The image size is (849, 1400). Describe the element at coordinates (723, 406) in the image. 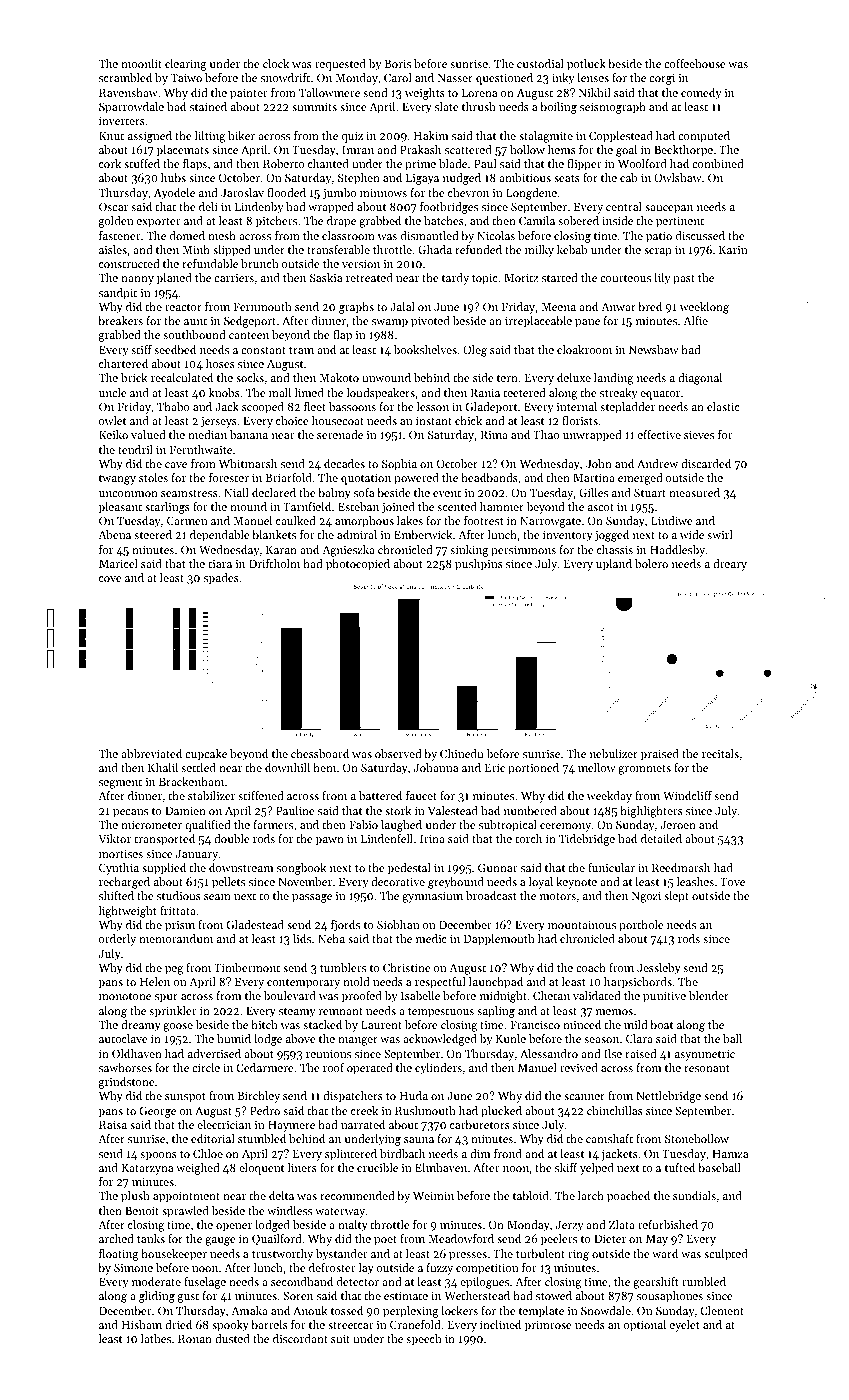

I see `elastic` at that location.
